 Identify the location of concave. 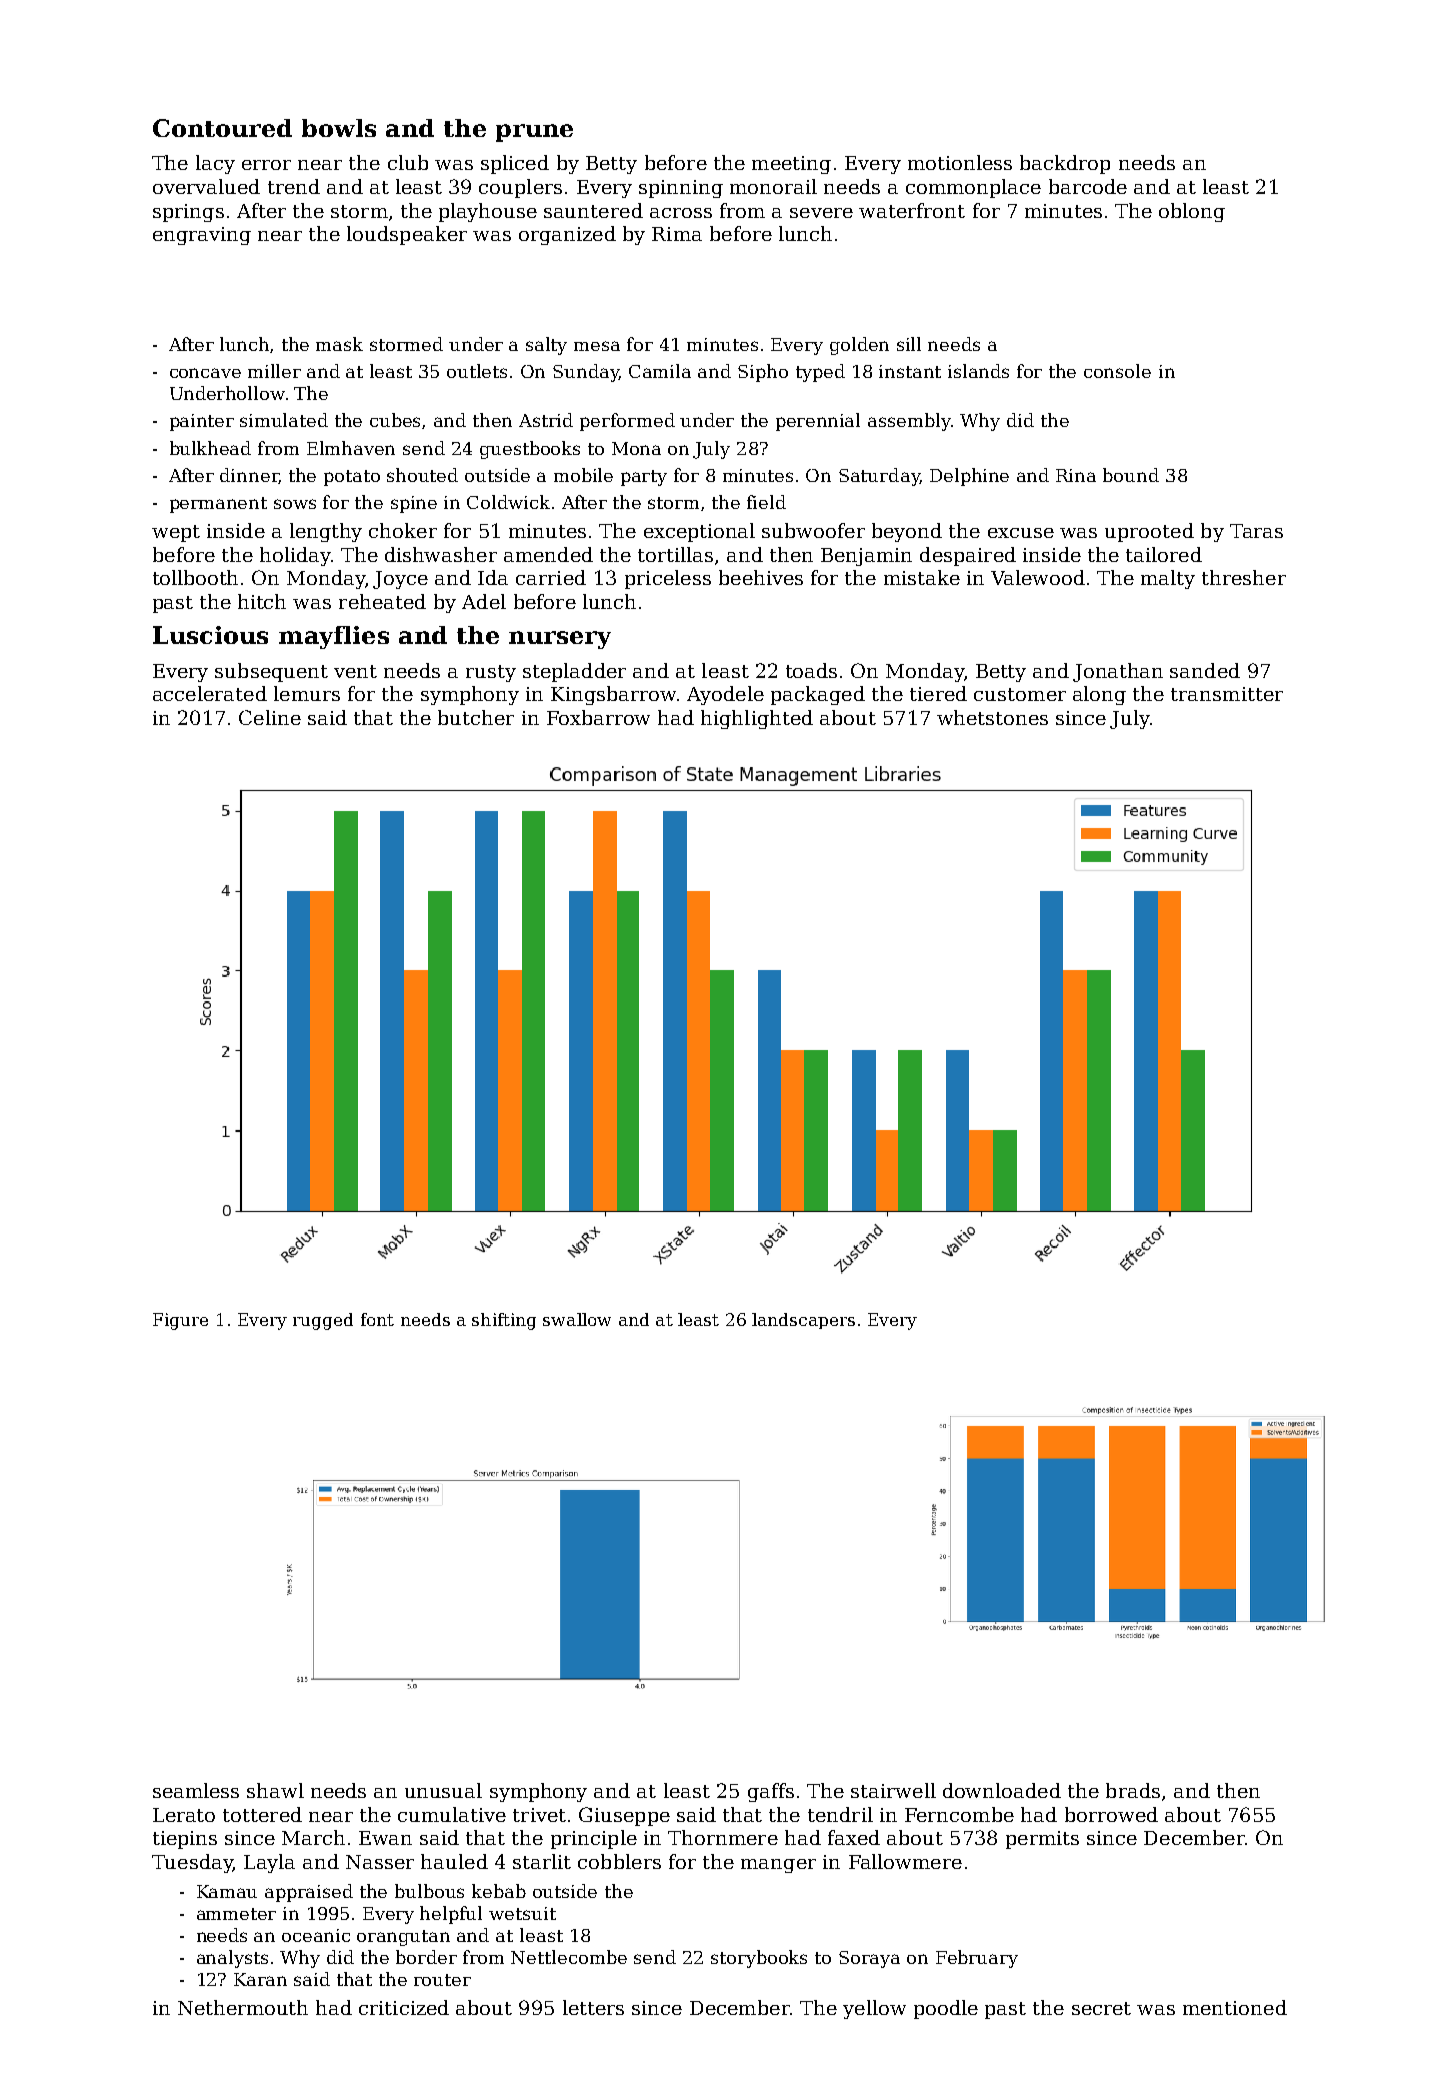
(205, 373).
